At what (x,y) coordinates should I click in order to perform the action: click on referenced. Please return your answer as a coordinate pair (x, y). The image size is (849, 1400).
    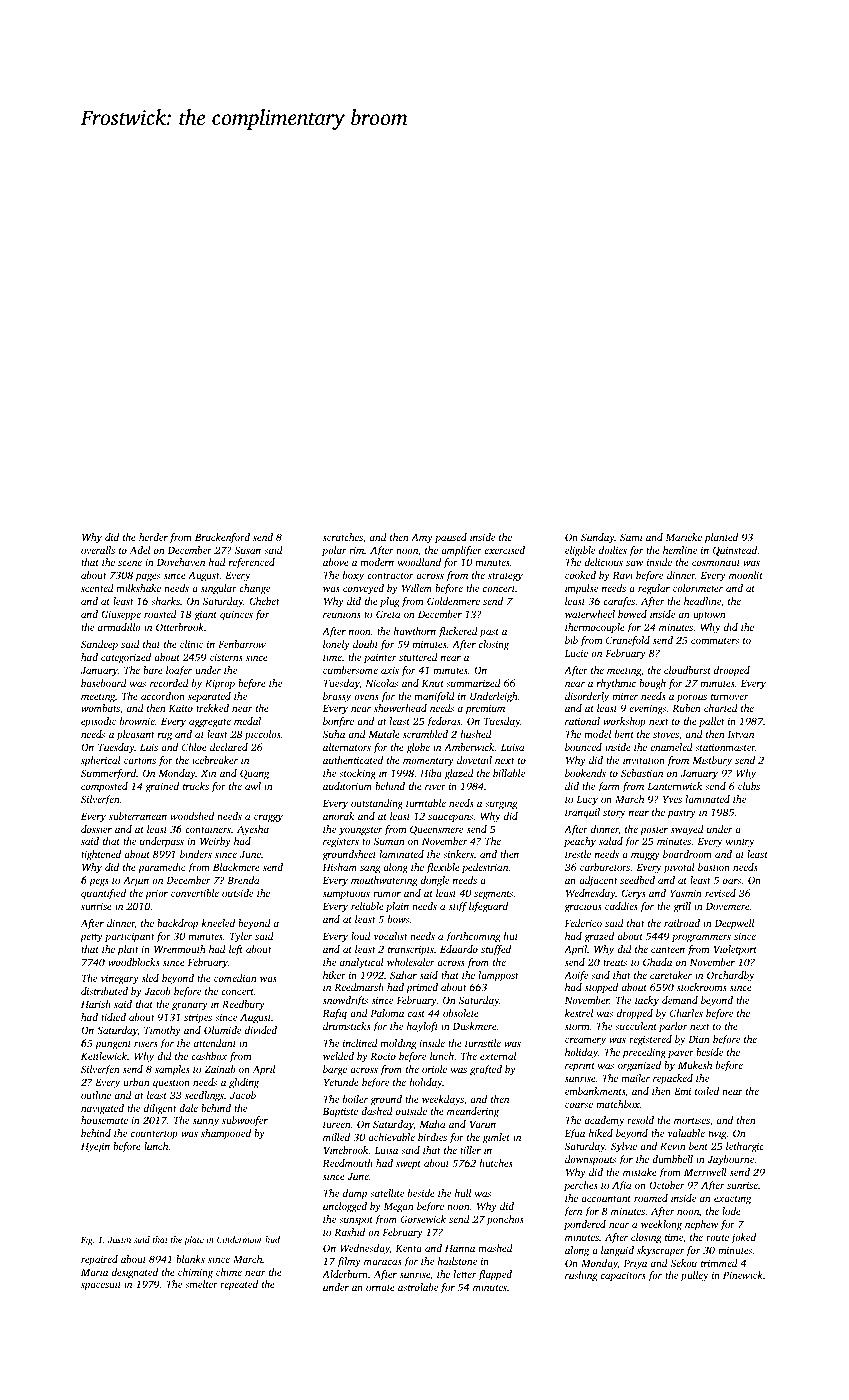
    Looking at the image, I should click on (252, 563).
